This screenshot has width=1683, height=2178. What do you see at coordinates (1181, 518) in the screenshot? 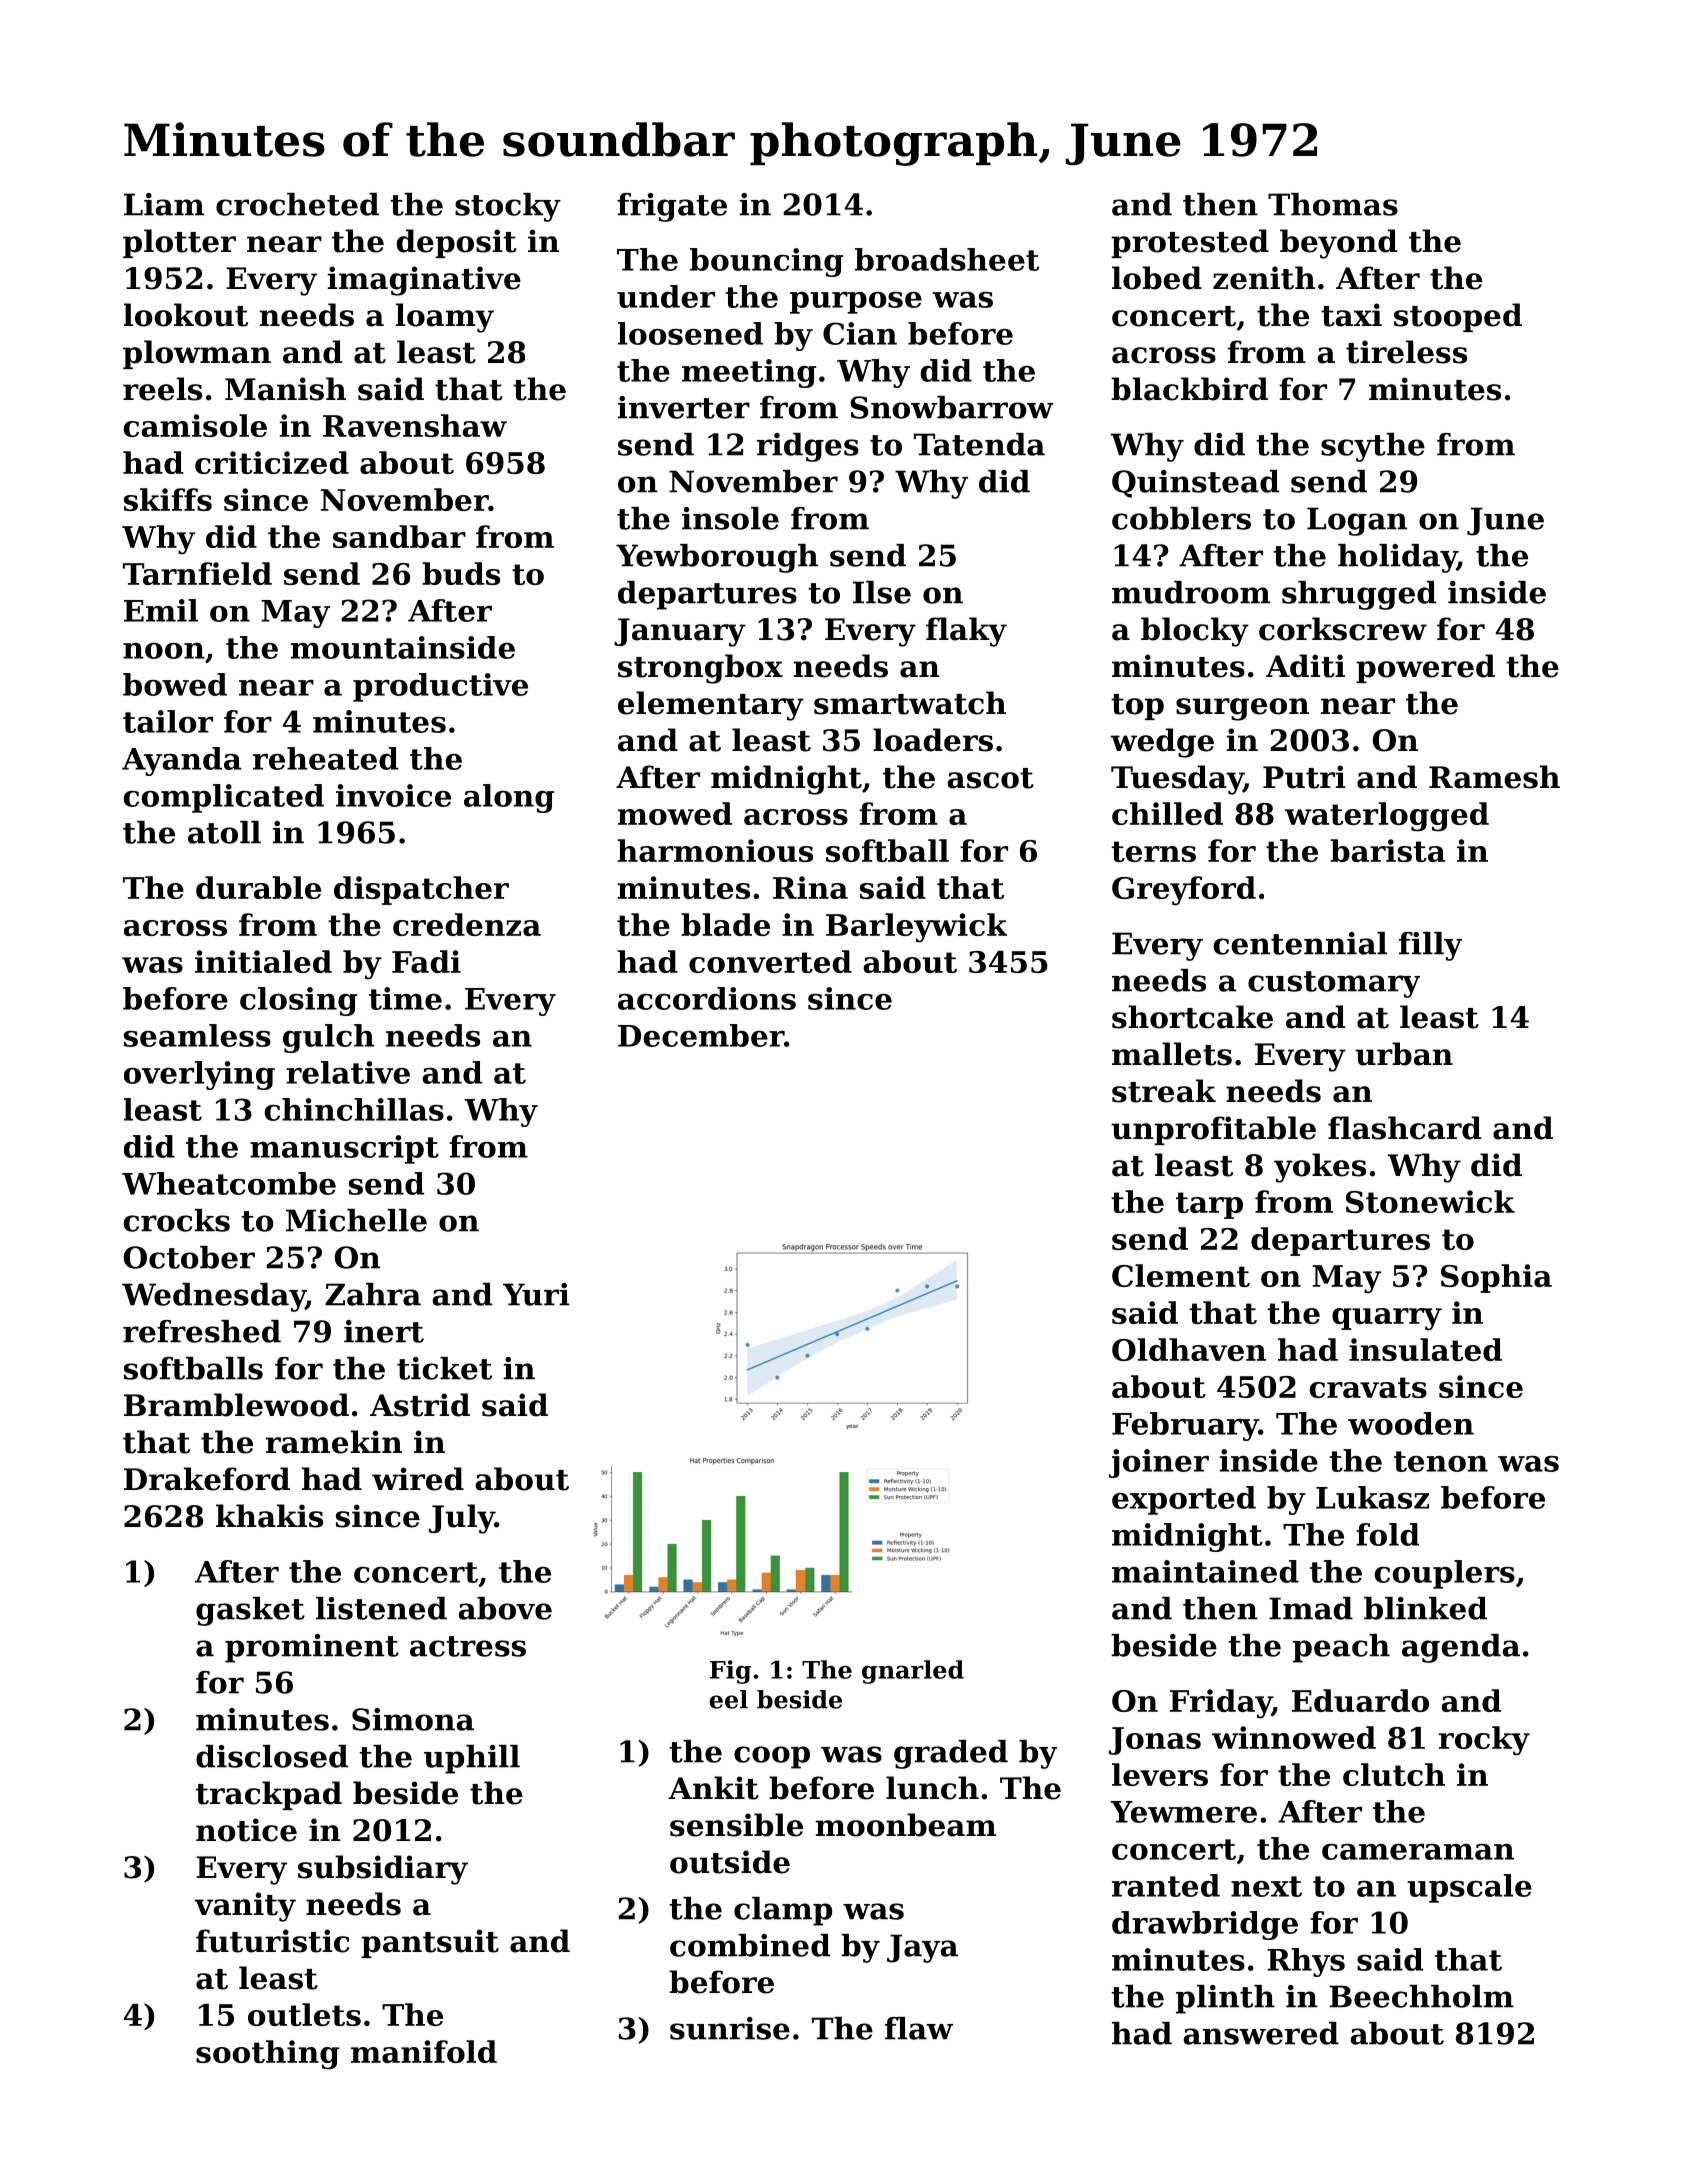
I see `cobblers` at bounding box center [1181, 518].
